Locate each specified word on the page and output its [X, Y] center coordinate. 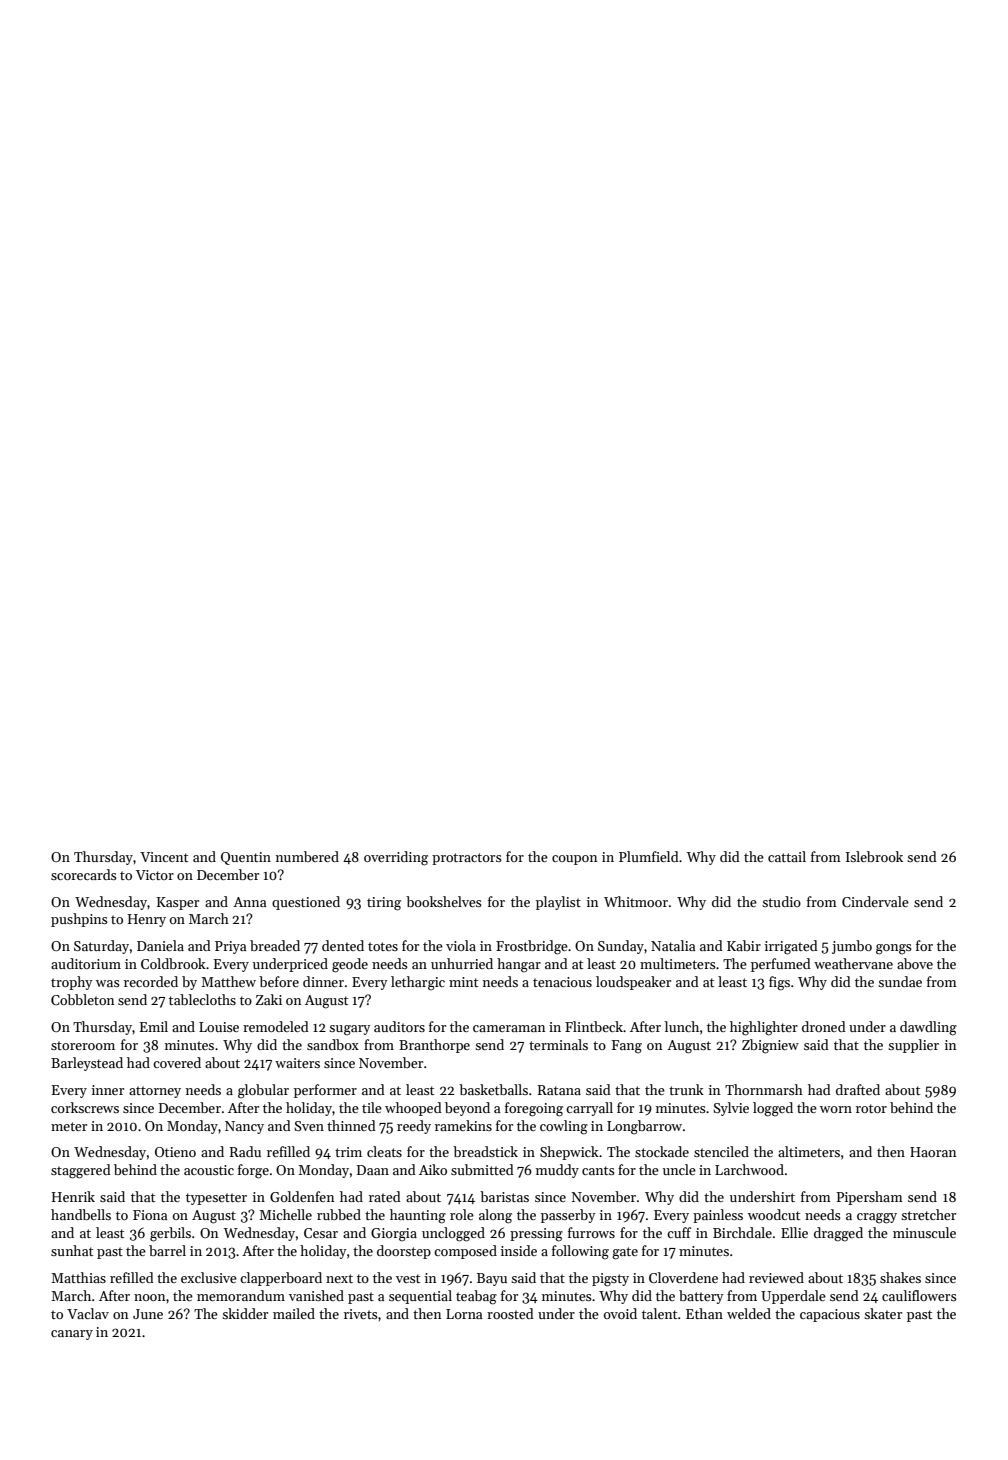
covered [177, 1062]
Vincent [164, 857]
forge [253, 1171]
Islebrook [874, 856]
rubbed [339, 1214]
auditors [399, 1026]
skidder [245, 1313]
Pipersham [869, 1198]
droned [824, 1026]
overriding [396, 858]
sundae [900, 981]
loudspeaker [633, 983]
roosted [510, 1313]
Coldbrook [173, 963]
